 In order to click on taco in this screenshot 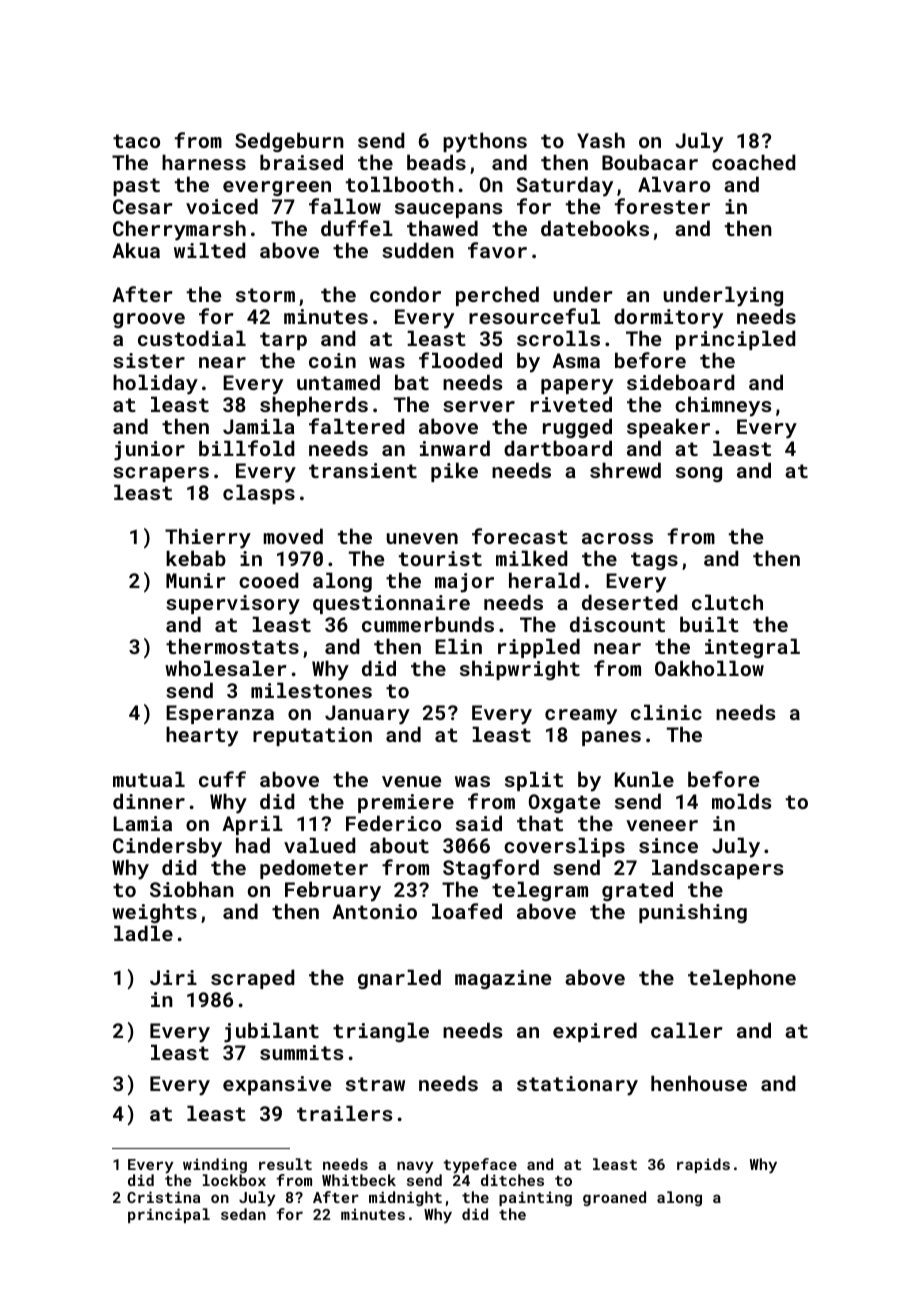, I will do `click(136, 141)`.
